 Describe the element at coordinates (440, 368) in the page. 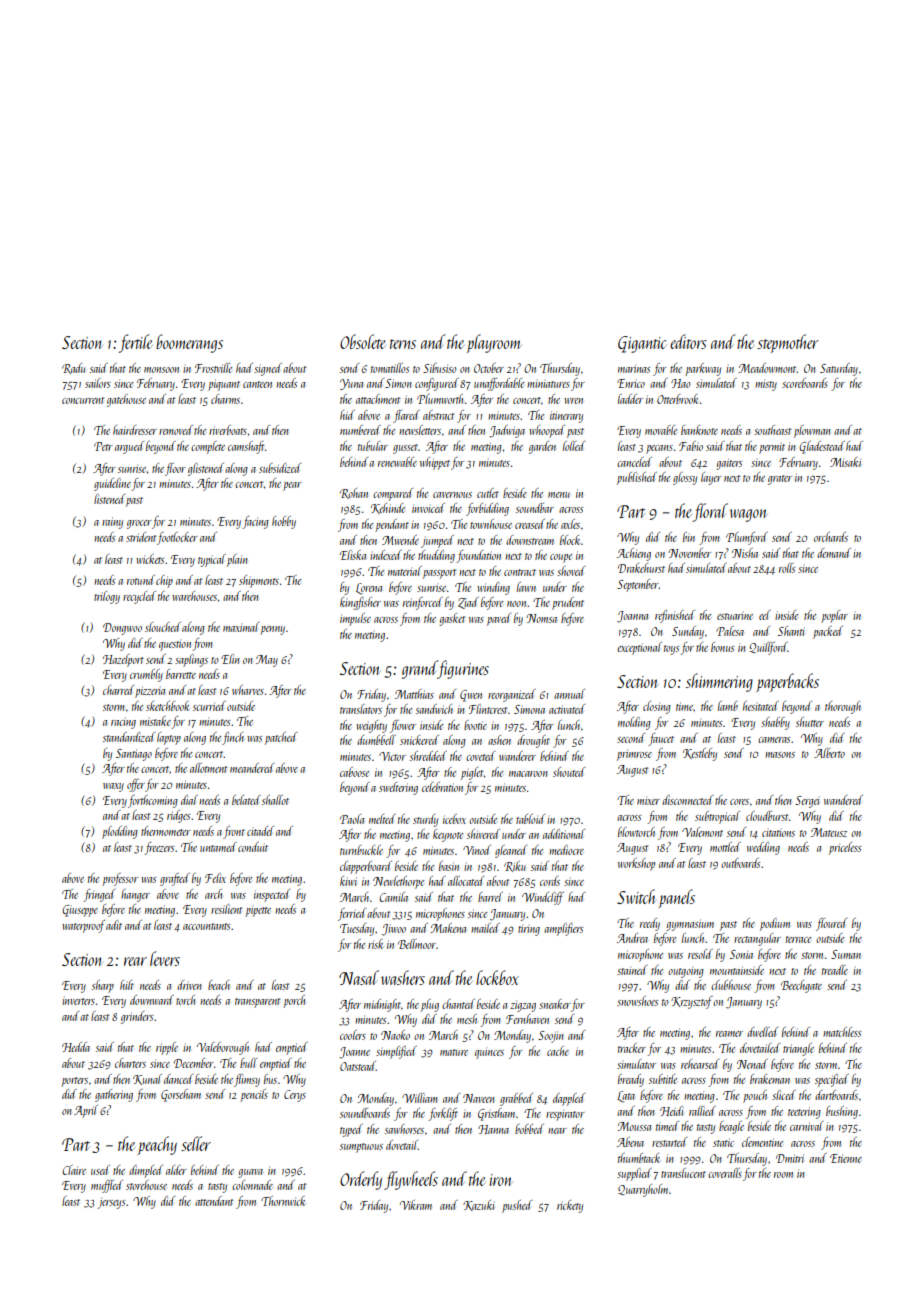

I see `Sibusiso` at that location.
